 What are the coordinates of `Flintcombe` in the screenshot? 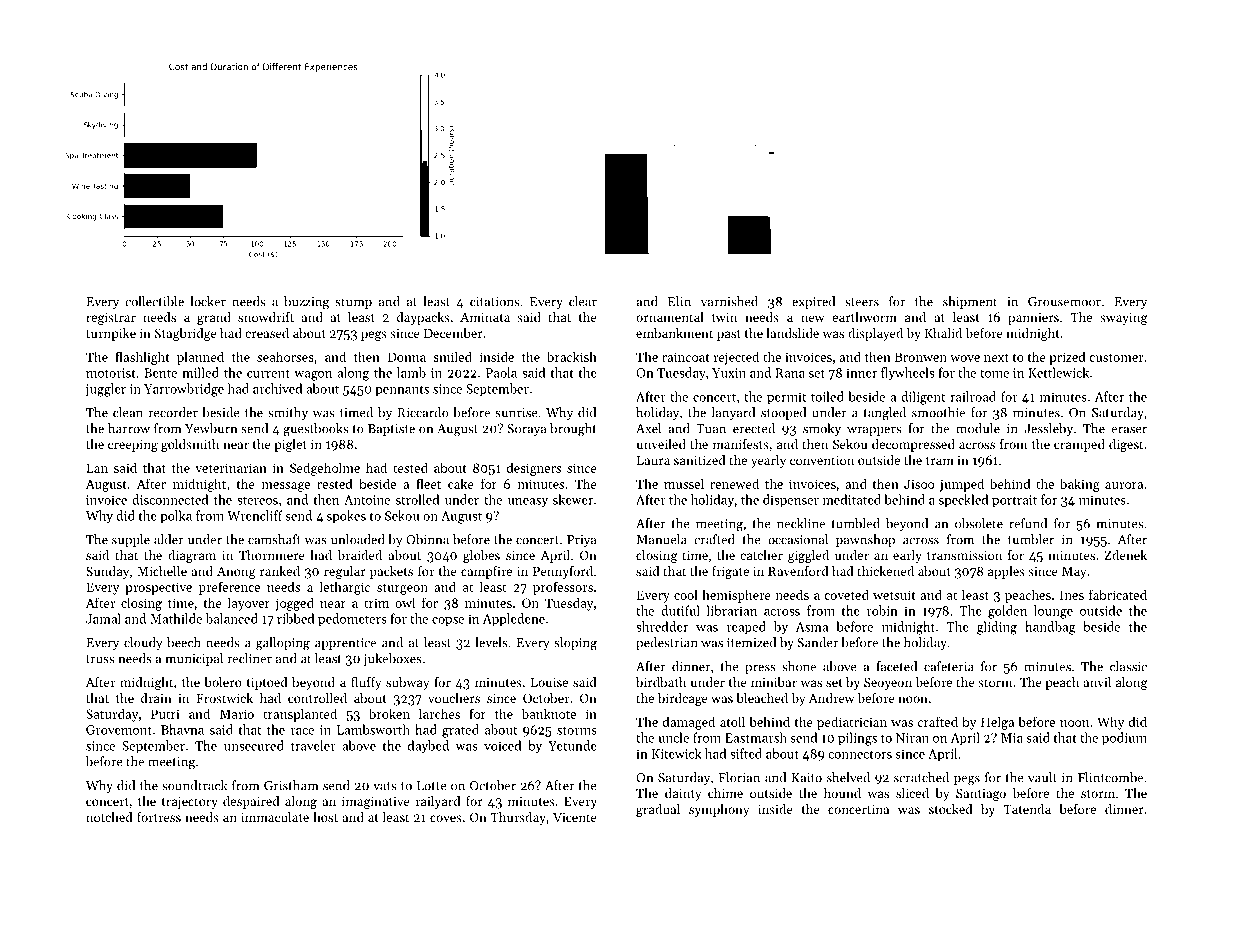 It's located at (1110, 777).
